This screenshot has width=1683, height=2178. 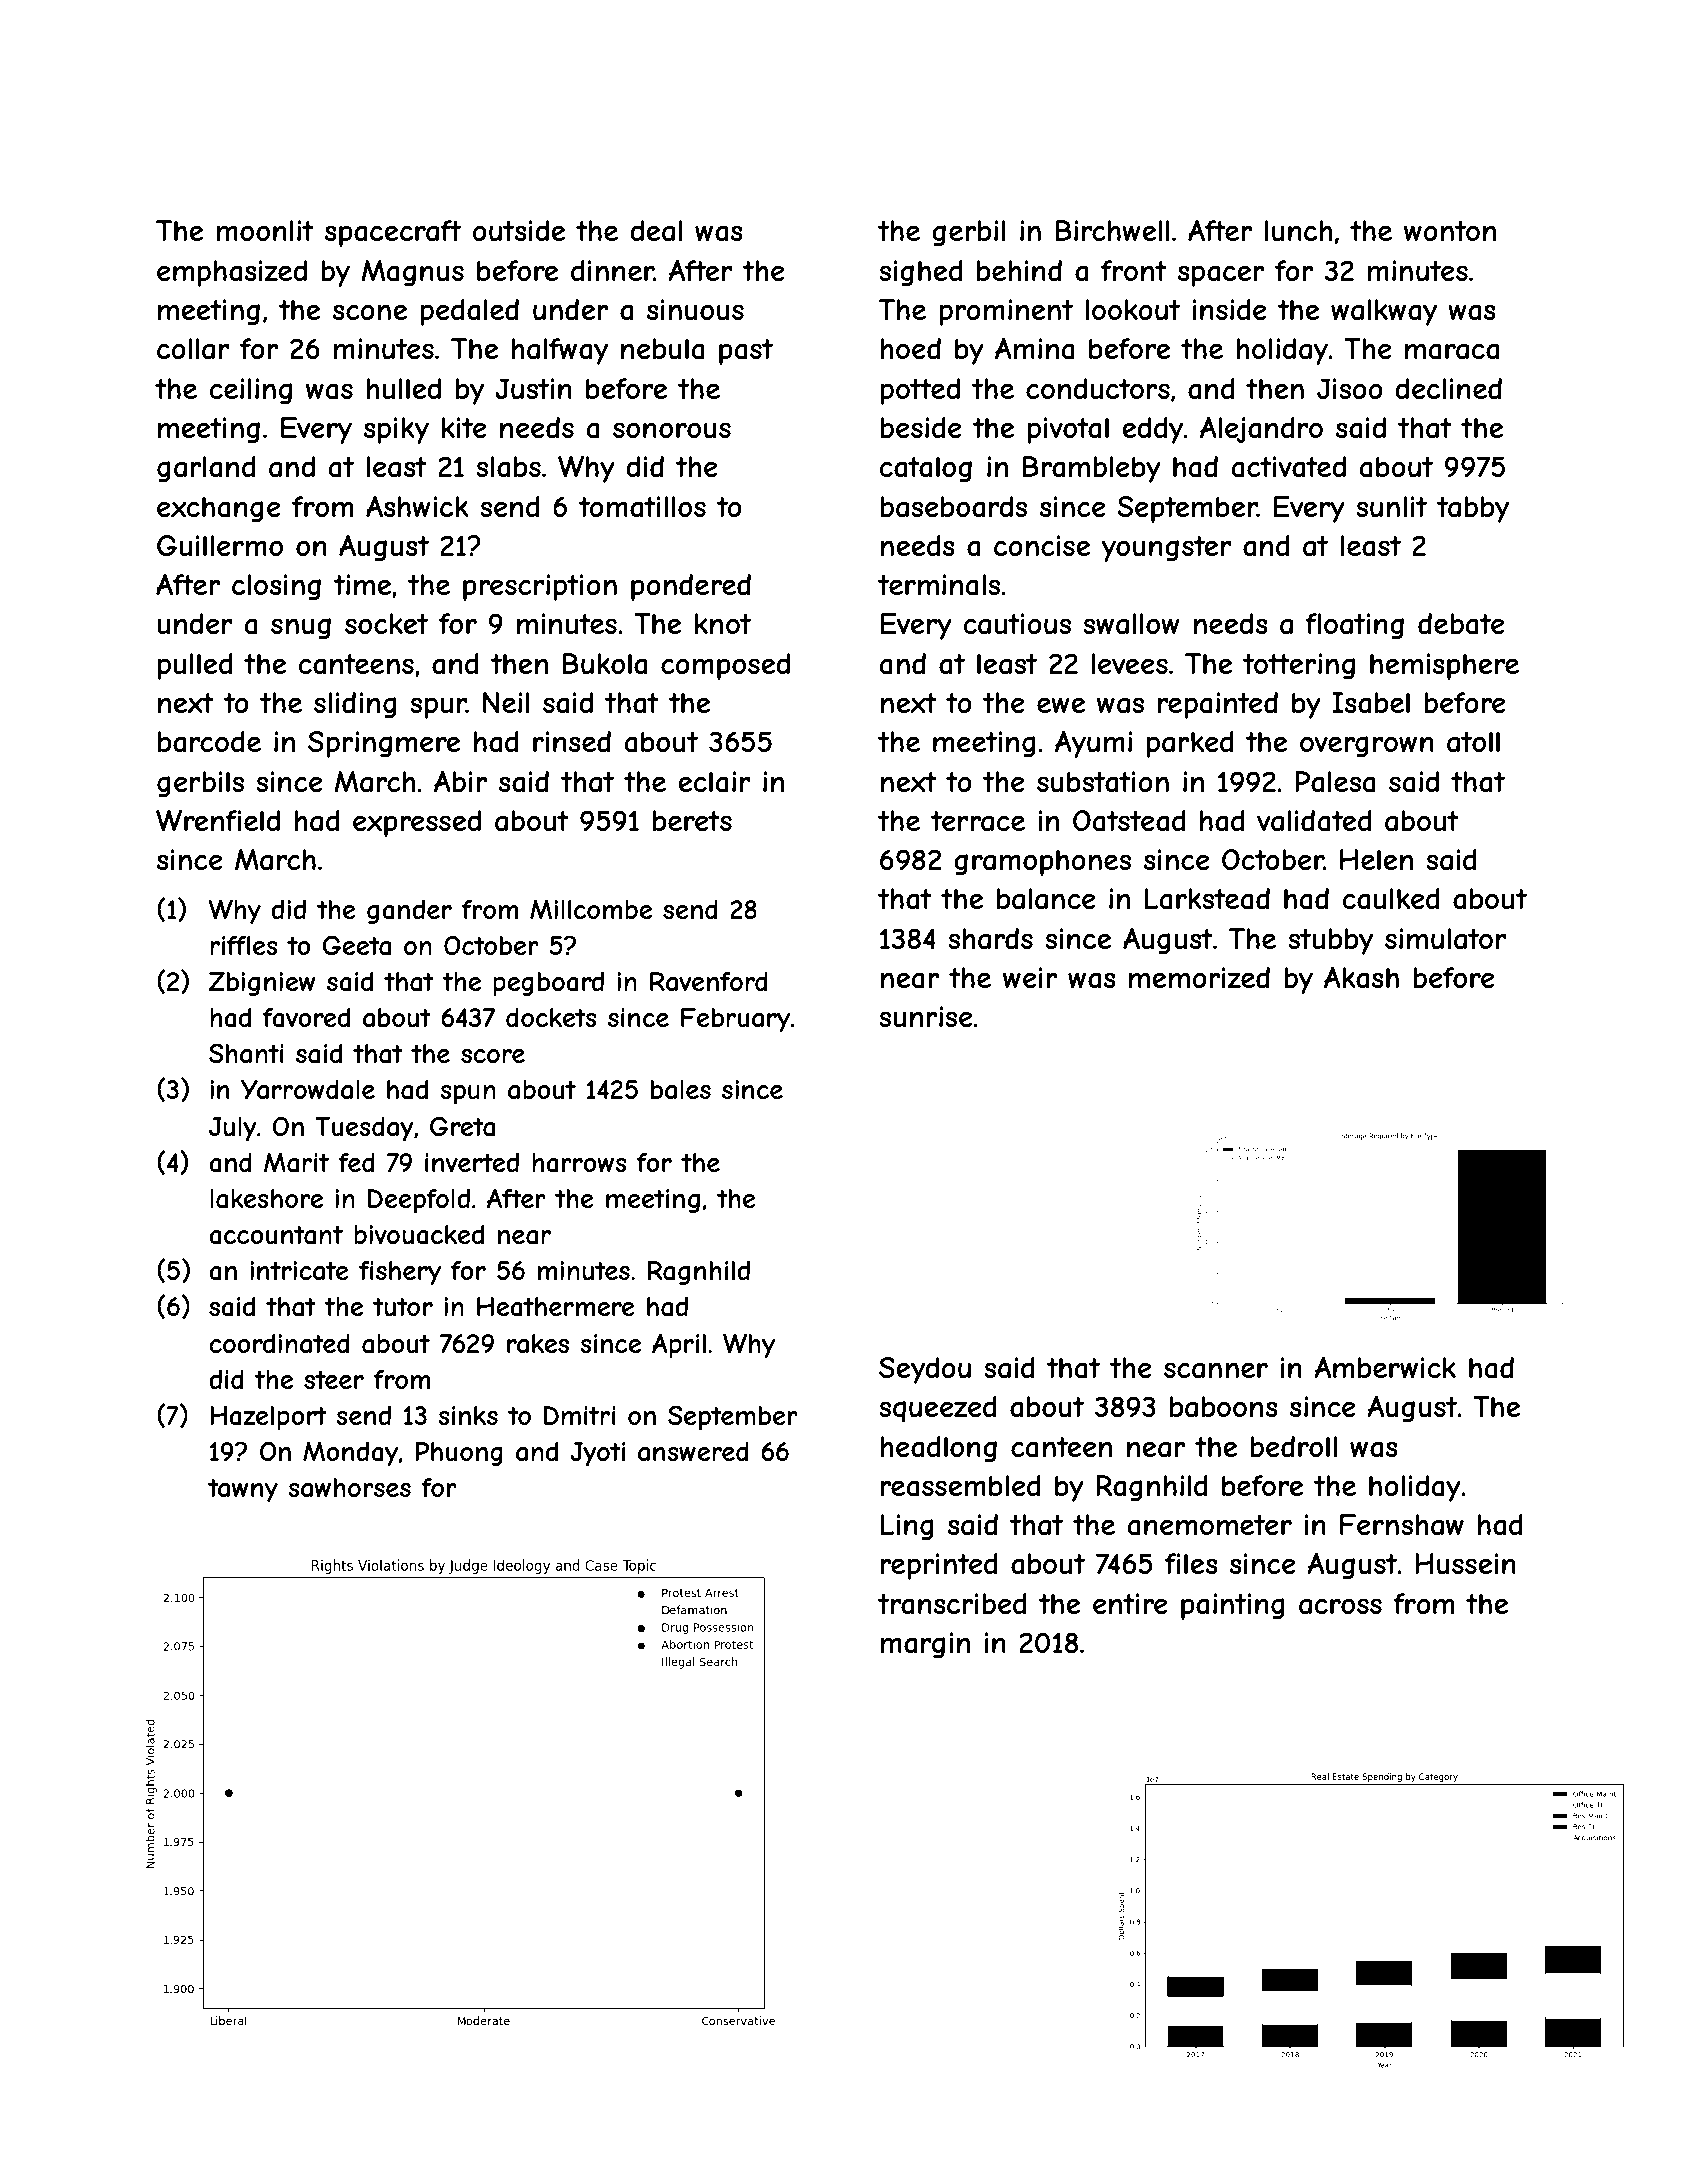 What do you see at coordinates (548, 984) in the screenshot?
I see `pegboard` at bounding box center [548, 984].
